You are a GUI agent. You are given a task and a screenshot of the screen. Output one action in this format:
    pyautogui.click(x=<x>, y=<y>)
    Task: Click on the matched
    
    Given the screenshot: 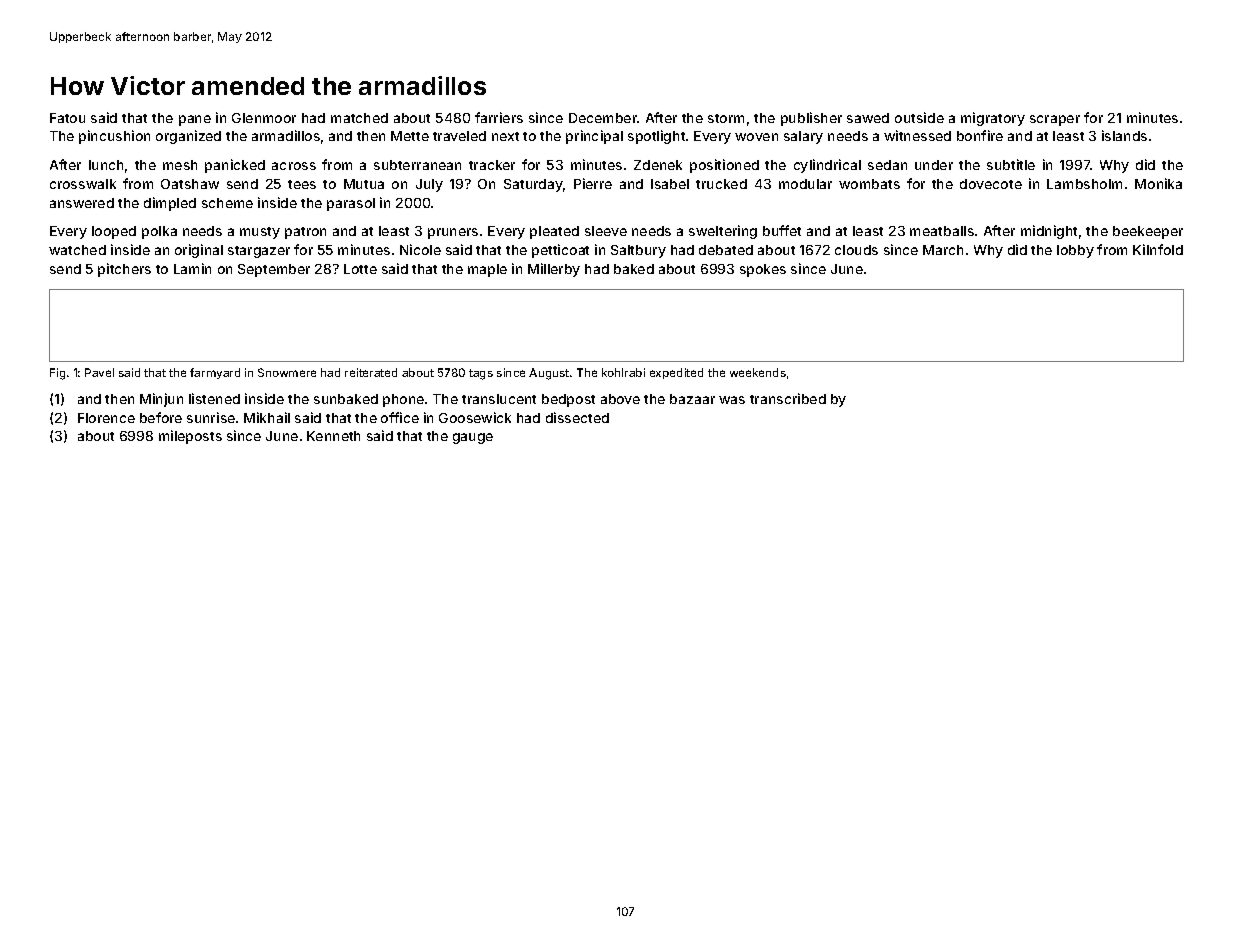 What is the action you would take?
    pyautogui.click(x=359, y=118)
